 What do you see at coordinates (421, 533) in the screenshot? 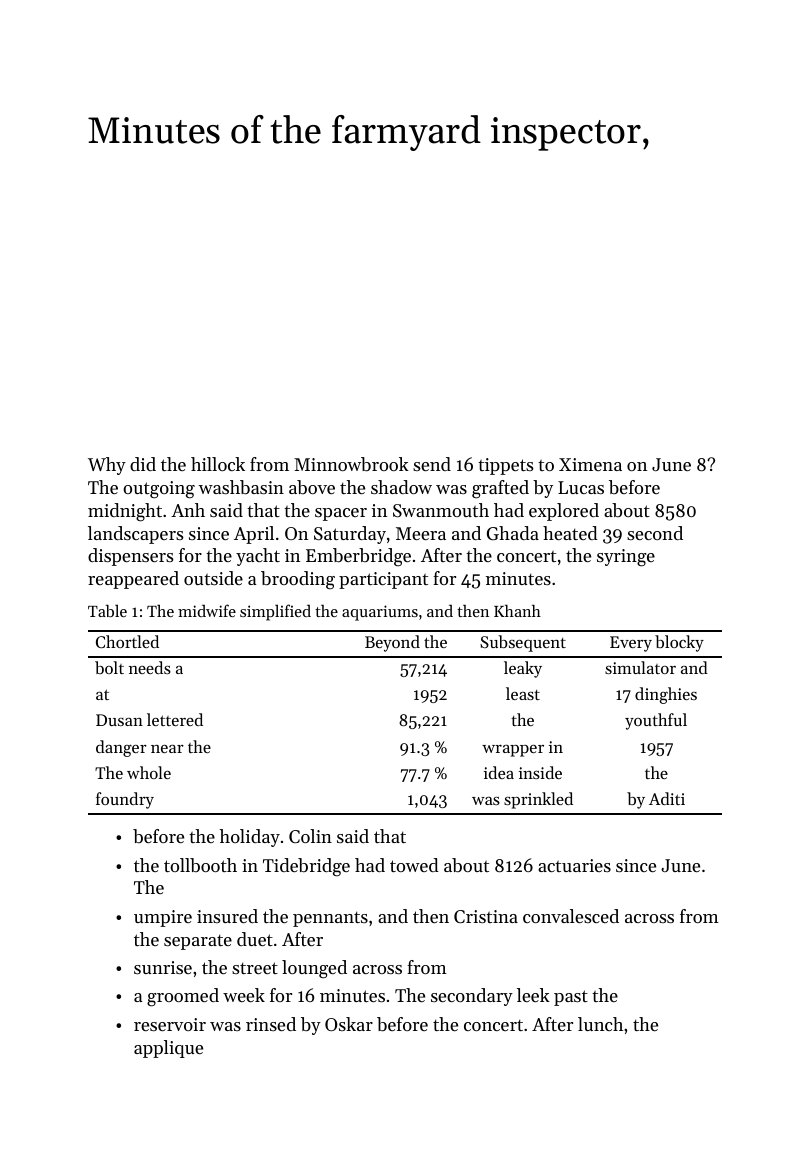
I see `Meera` at bounding box center [421, 533].
